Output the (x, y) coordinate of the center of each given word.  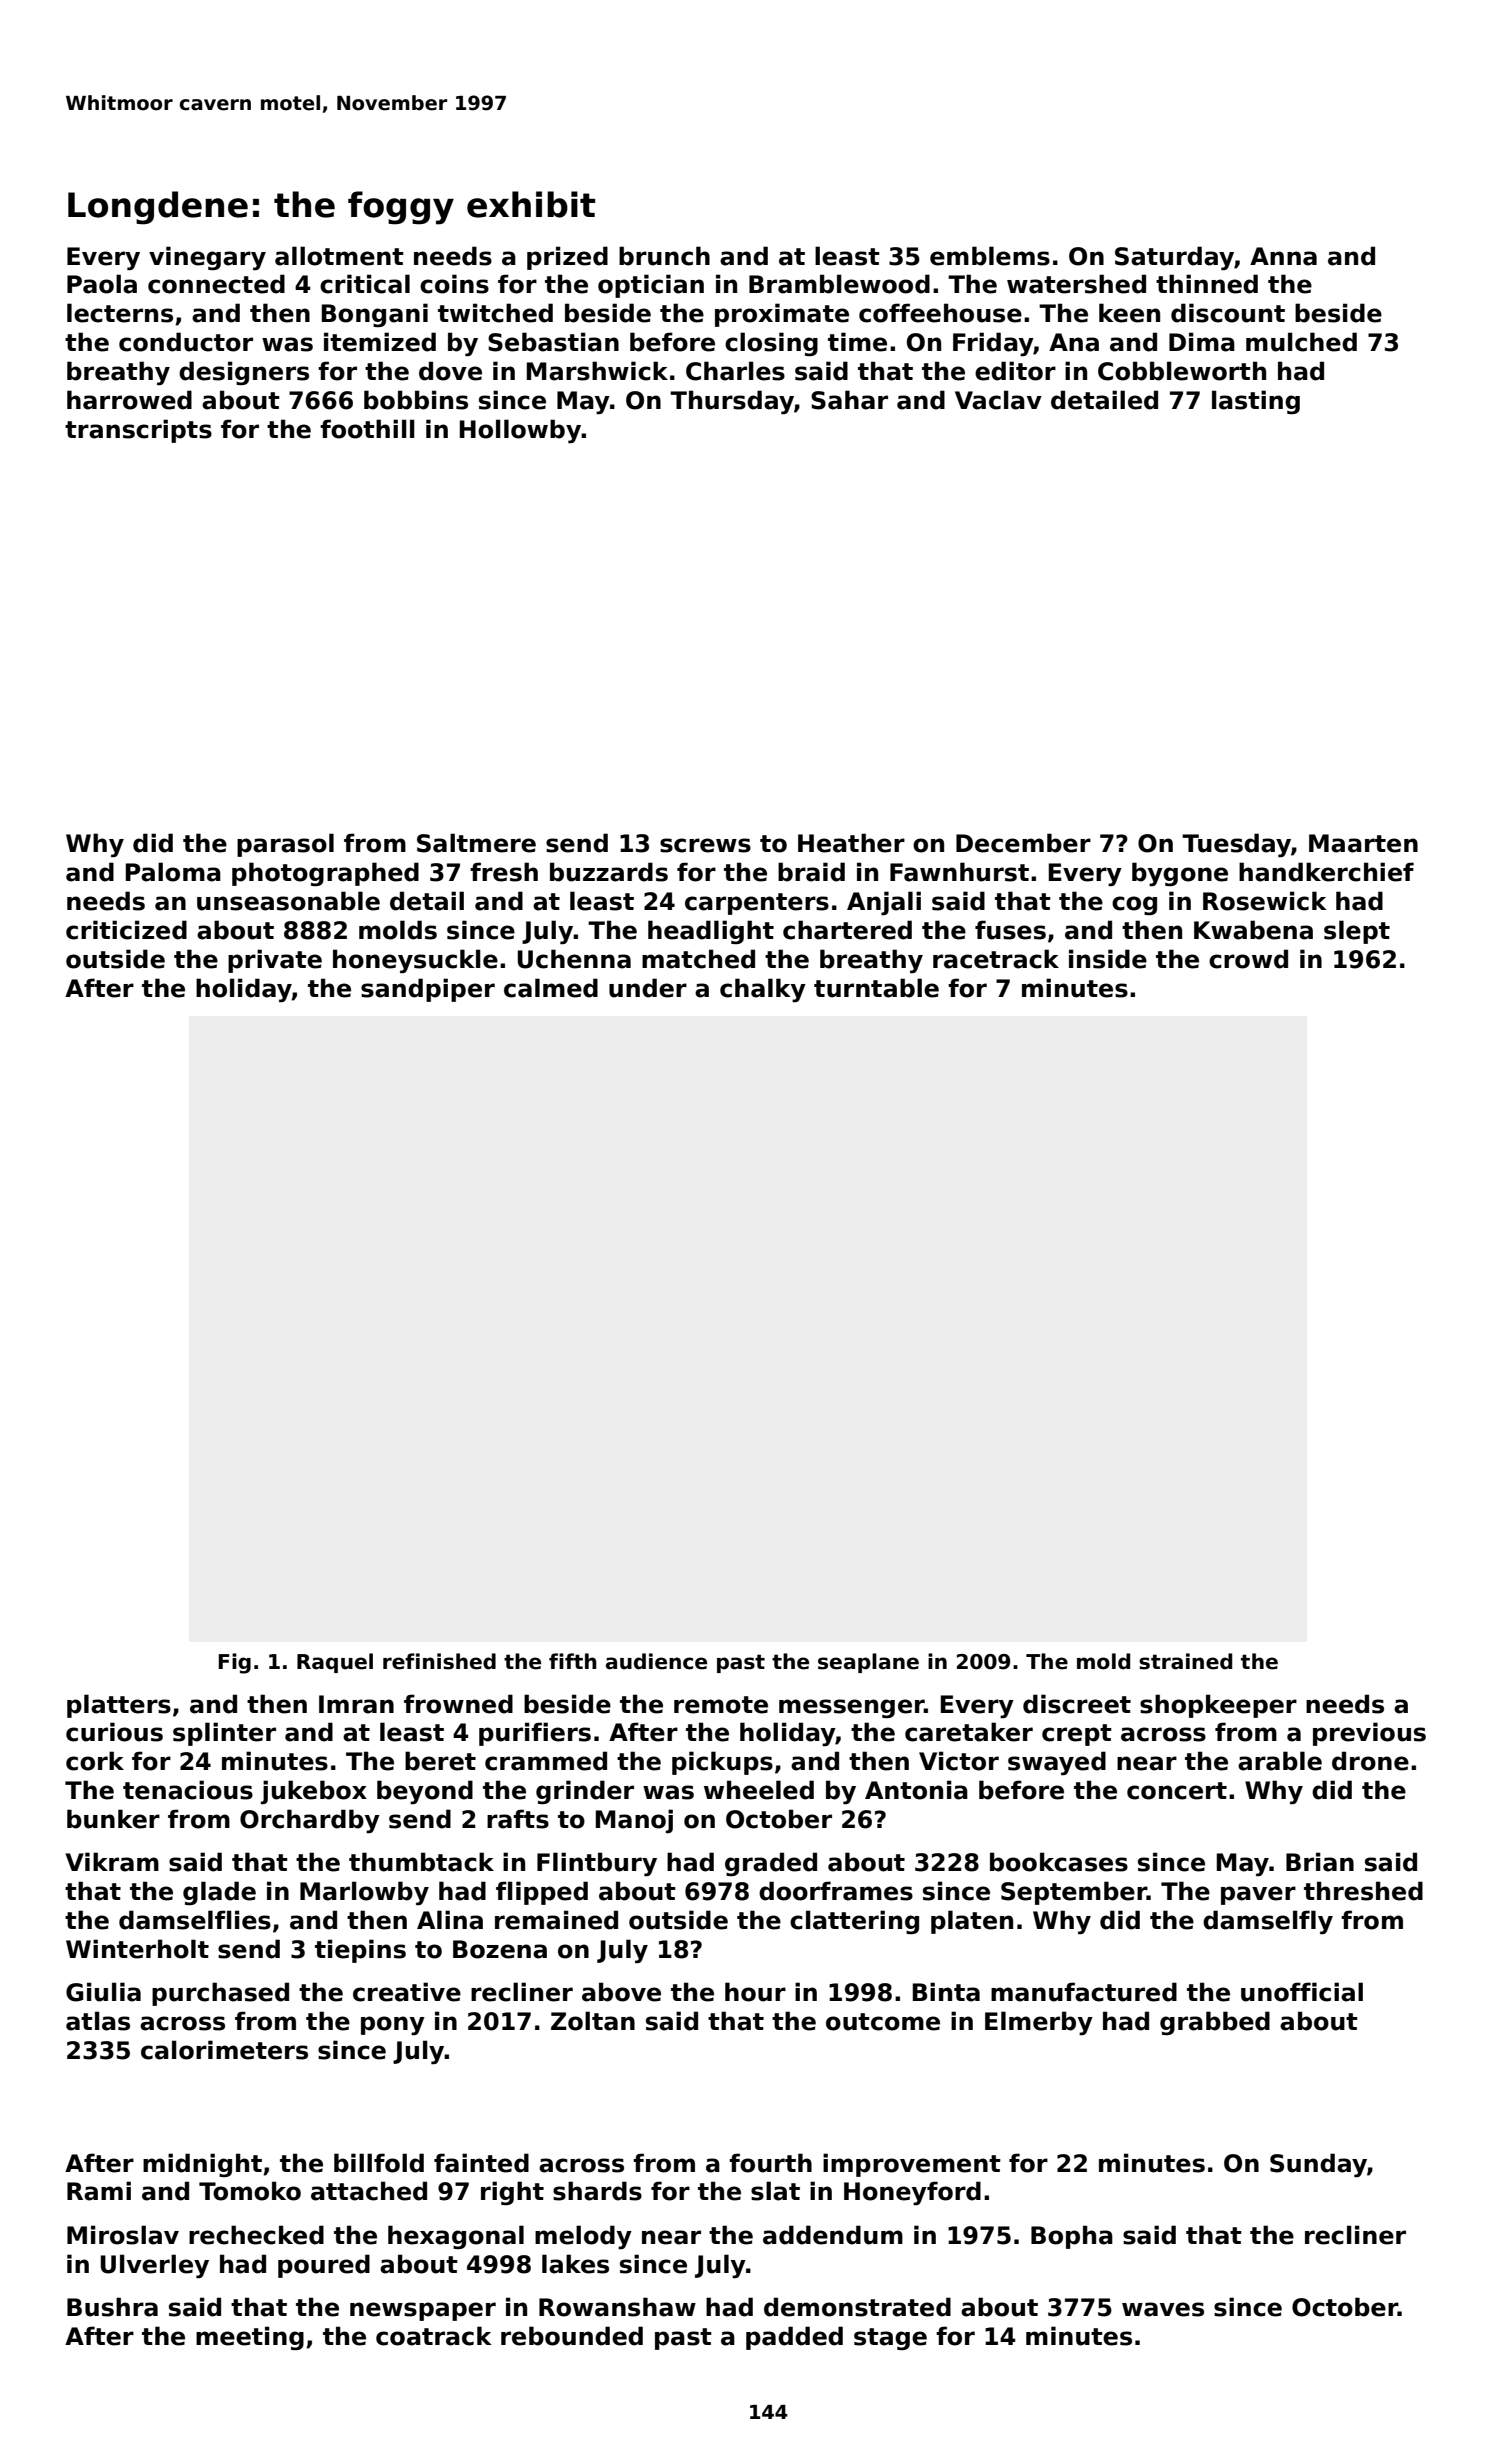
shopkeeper (1218, 1706)
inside (1108, 959)
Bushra (112, 2307)
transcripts (138, 431)
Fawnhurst (959, 872)
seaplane (868, 1663)
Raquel (335, 1663)
